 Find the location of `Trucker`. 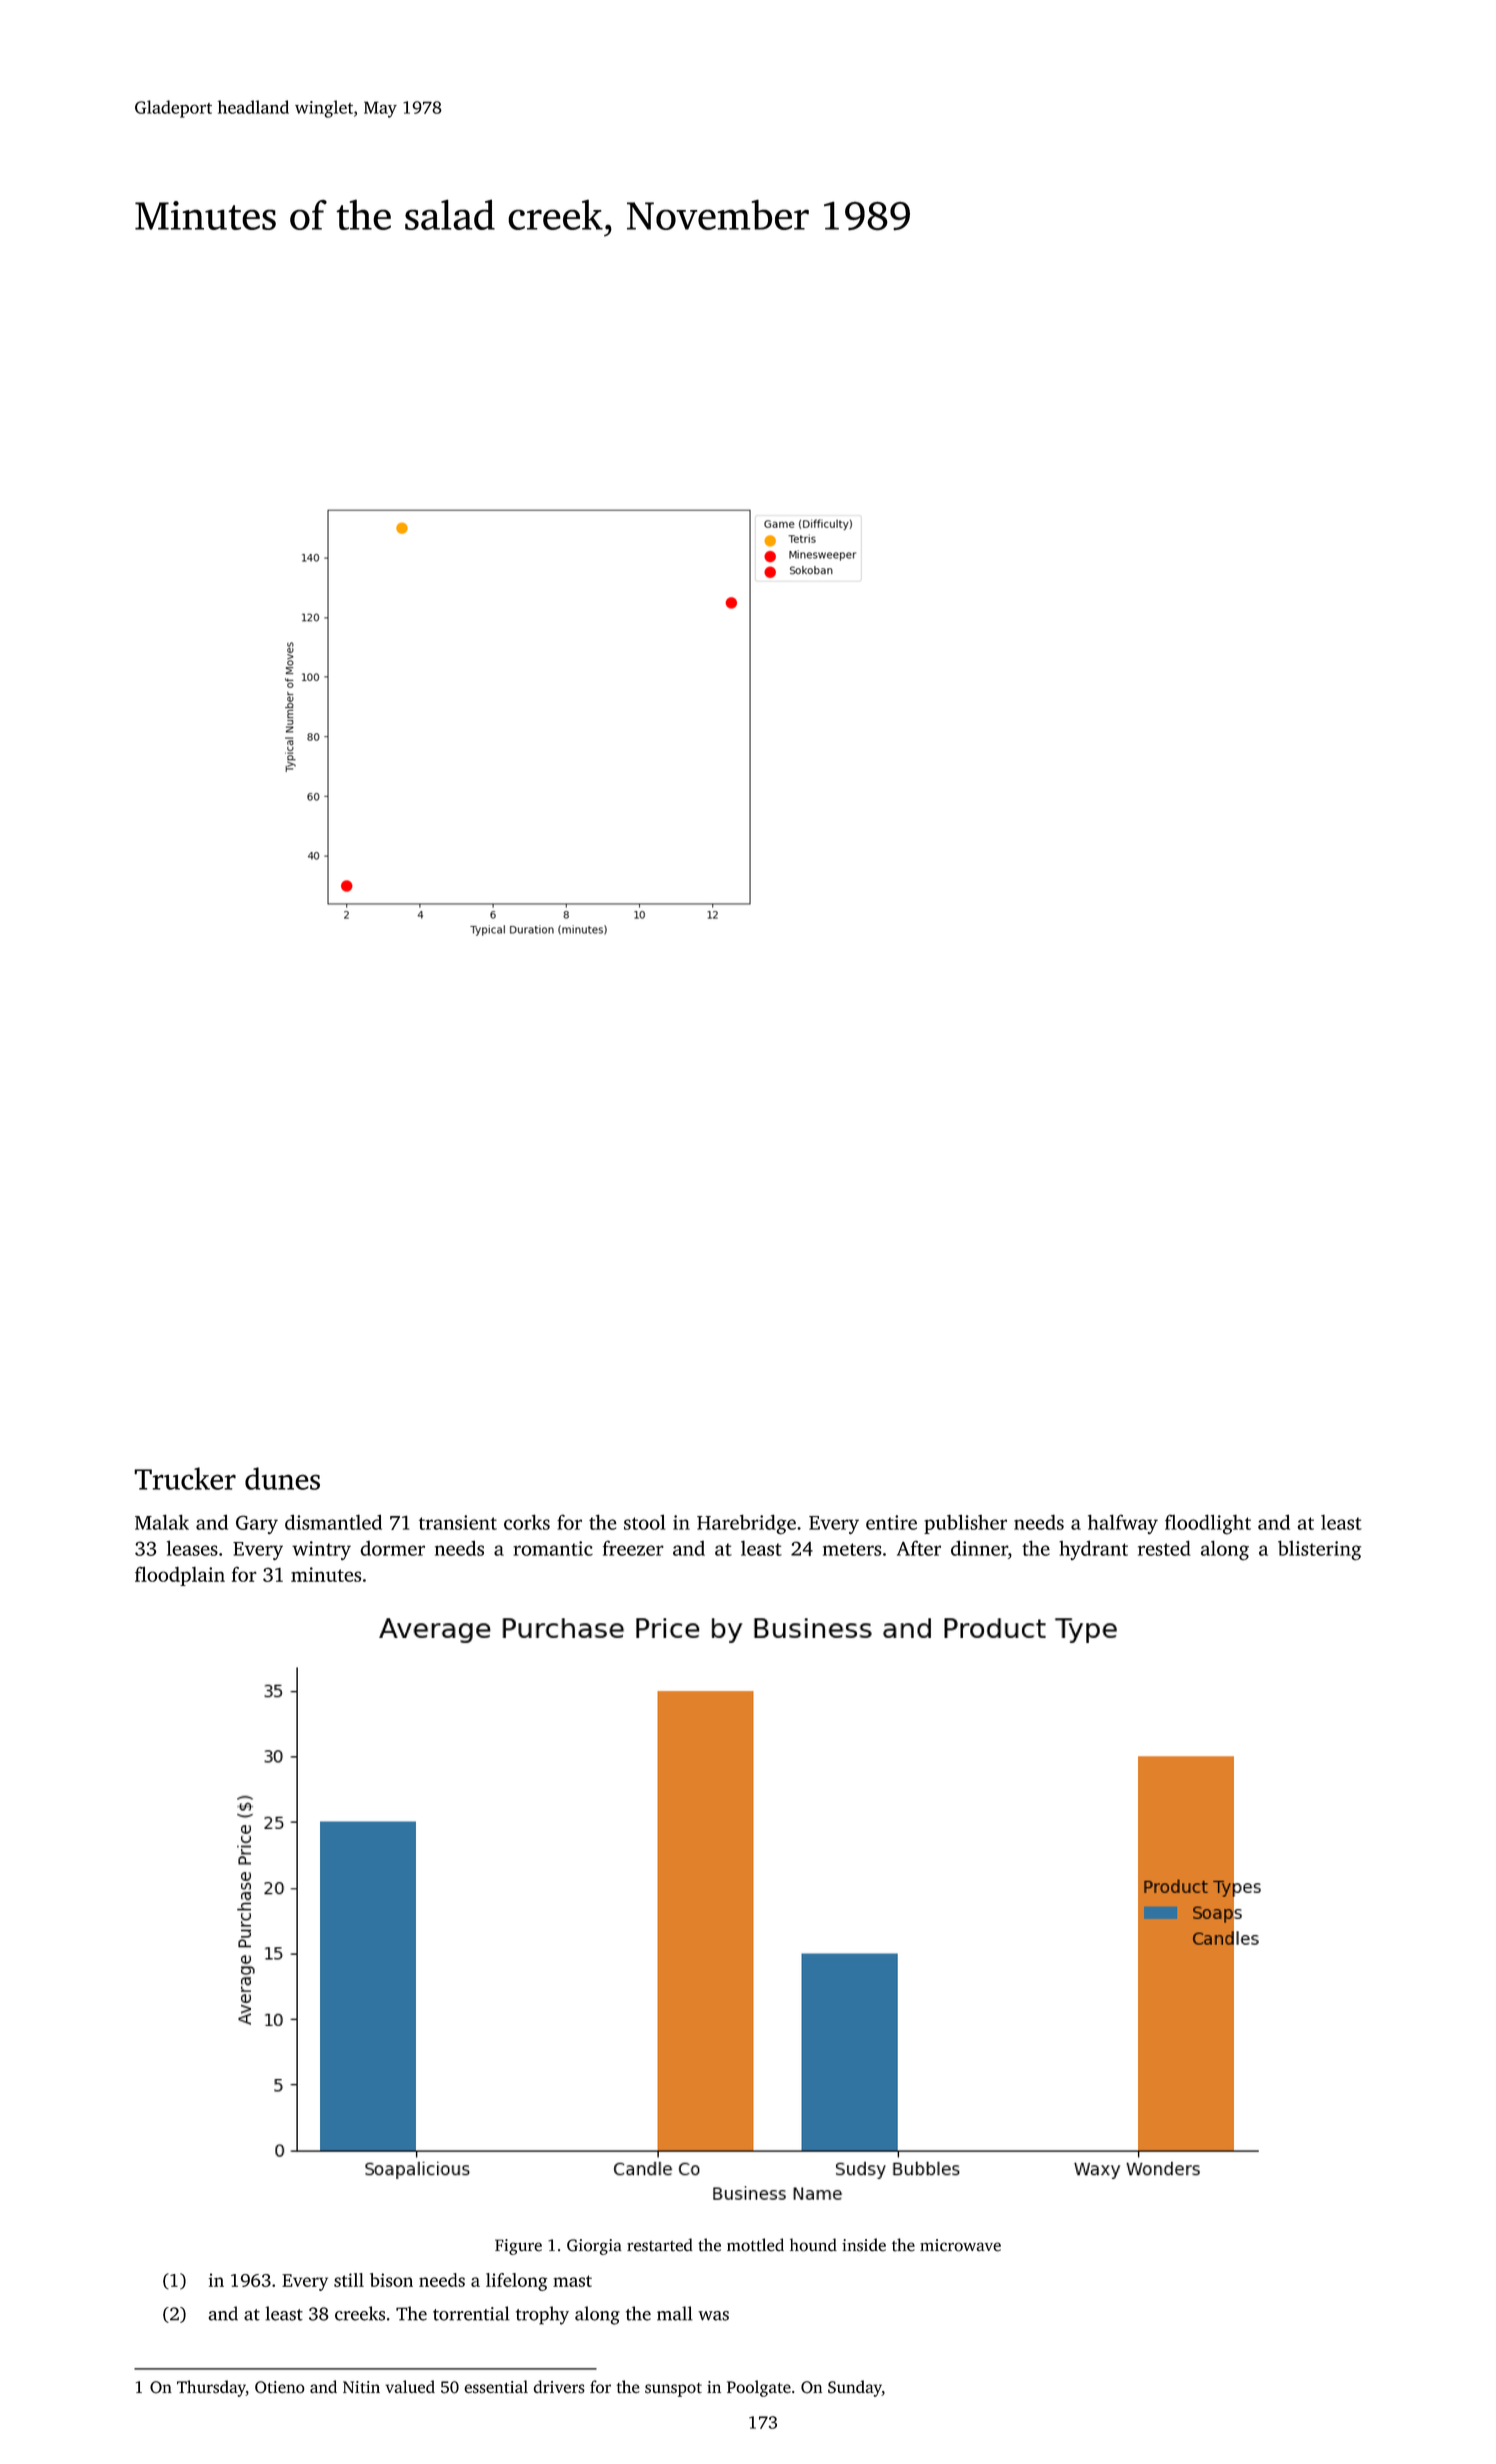

Trucker is located at coordinates (185, 1478).
